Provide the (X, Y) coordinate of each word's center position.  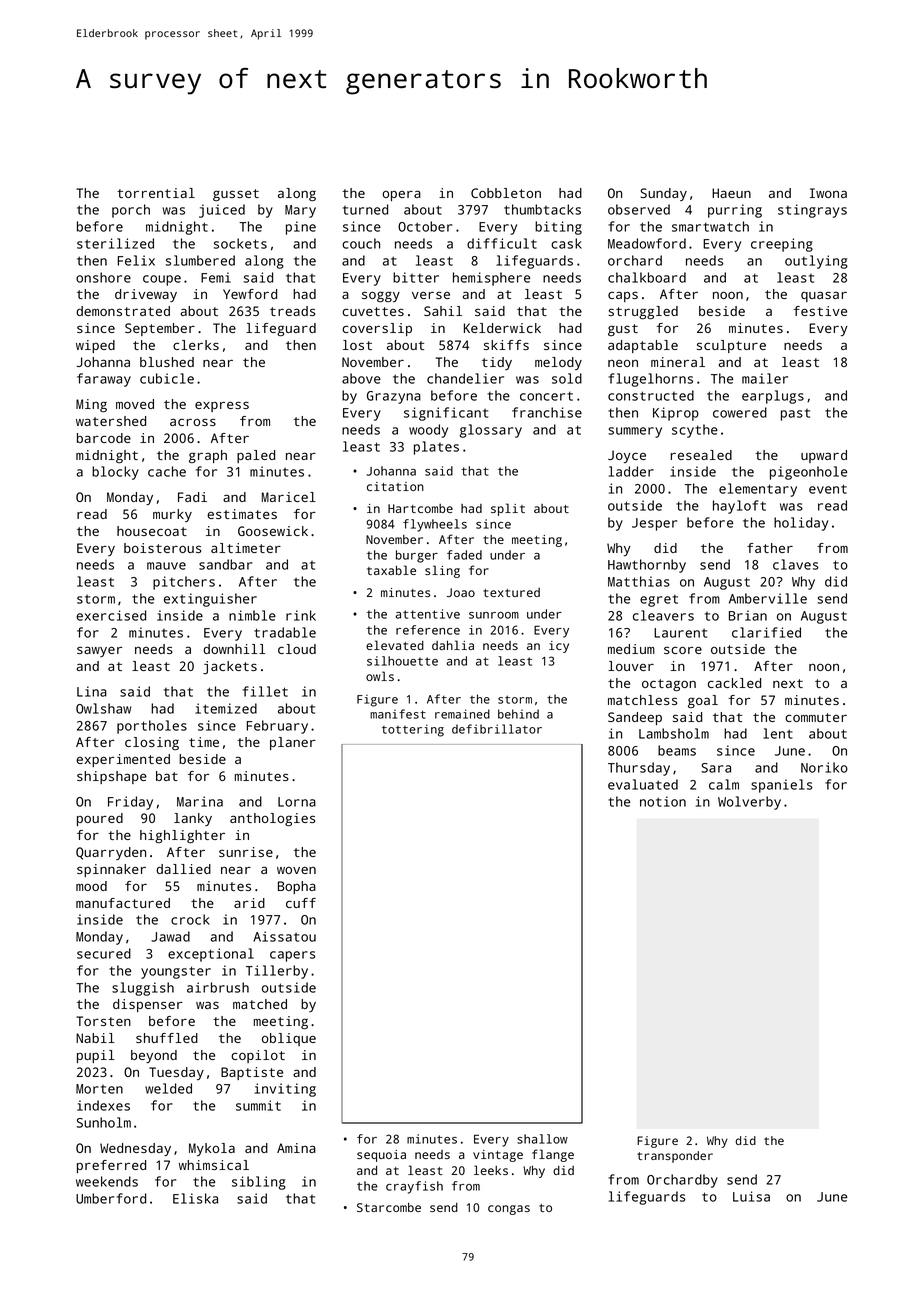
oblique (289, 1039)
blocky (115, 473)
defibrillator (497, 729)
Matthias (639, 581)
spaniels (782, 786)
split (508, 509)
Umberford (111, 1198)
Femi (216, 277)
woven (296, 870)
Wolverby (749, 803)
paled (256, 456)
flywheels (435, 525)
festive (820, 311)
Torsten (103, 1021)
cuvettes (373, 311)
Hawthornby (647, 566)
